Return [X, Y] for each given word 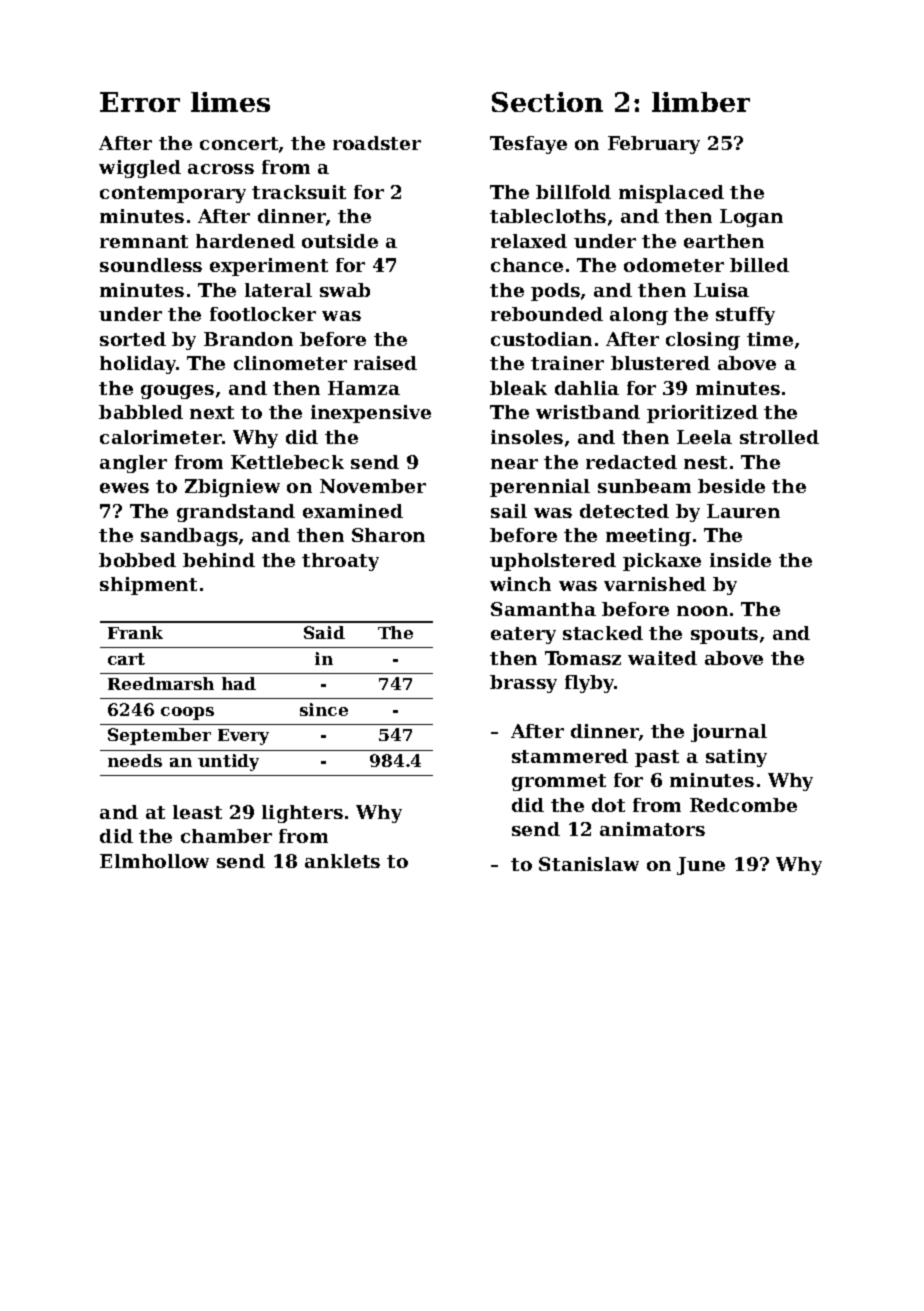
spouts [724, 635]
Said [324, 632]
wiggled [140, 169]
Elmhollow [154, 861]
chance [527, 265]
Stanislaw [589, 864]
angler [133, 464]
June [701, 866]
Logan [751, 218]
